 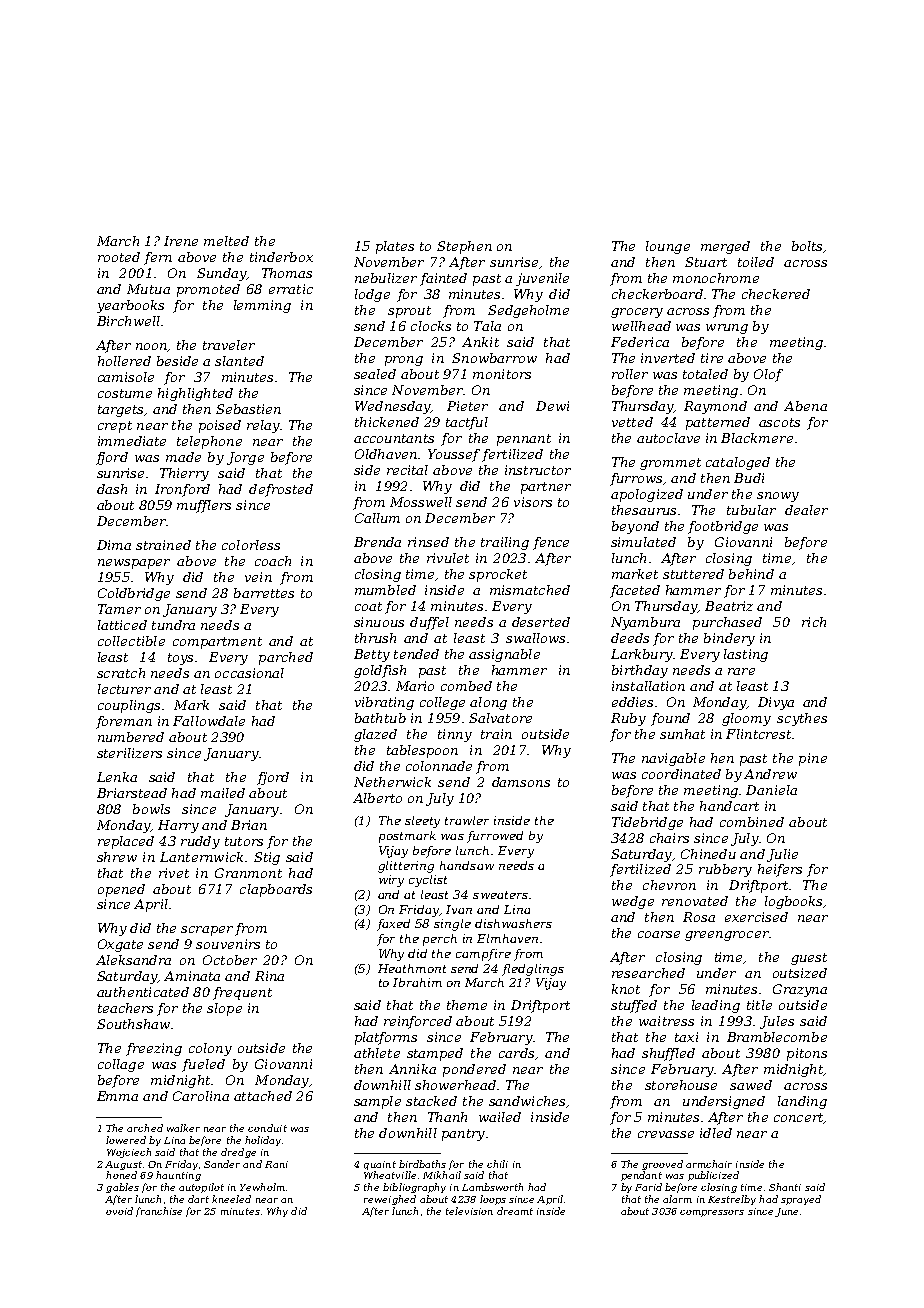 I want to click on couplings, so click(x=129, y=706).
